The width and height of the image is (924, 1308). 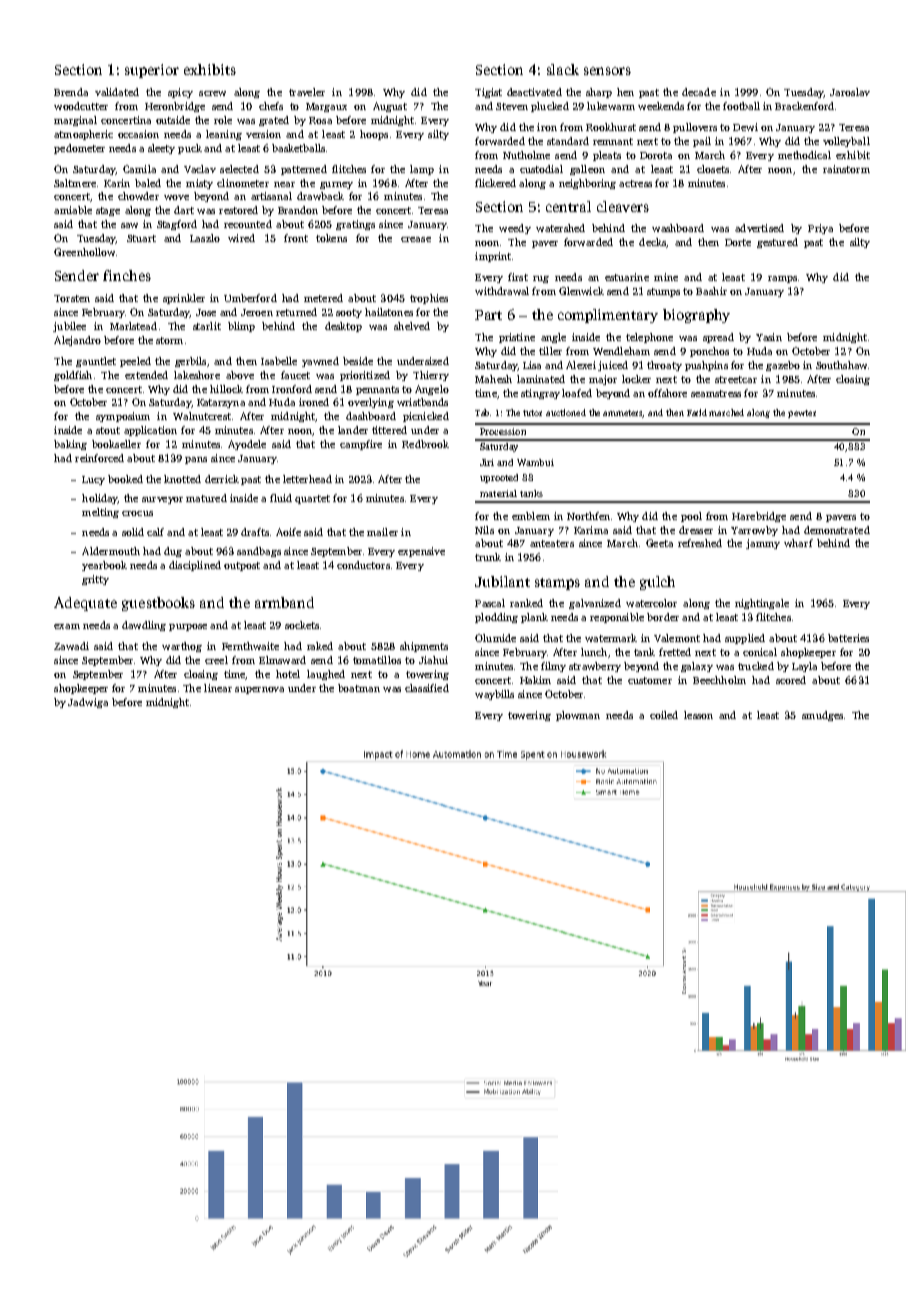 I want to click on Jadwiga, so click(x=88, y=703).
